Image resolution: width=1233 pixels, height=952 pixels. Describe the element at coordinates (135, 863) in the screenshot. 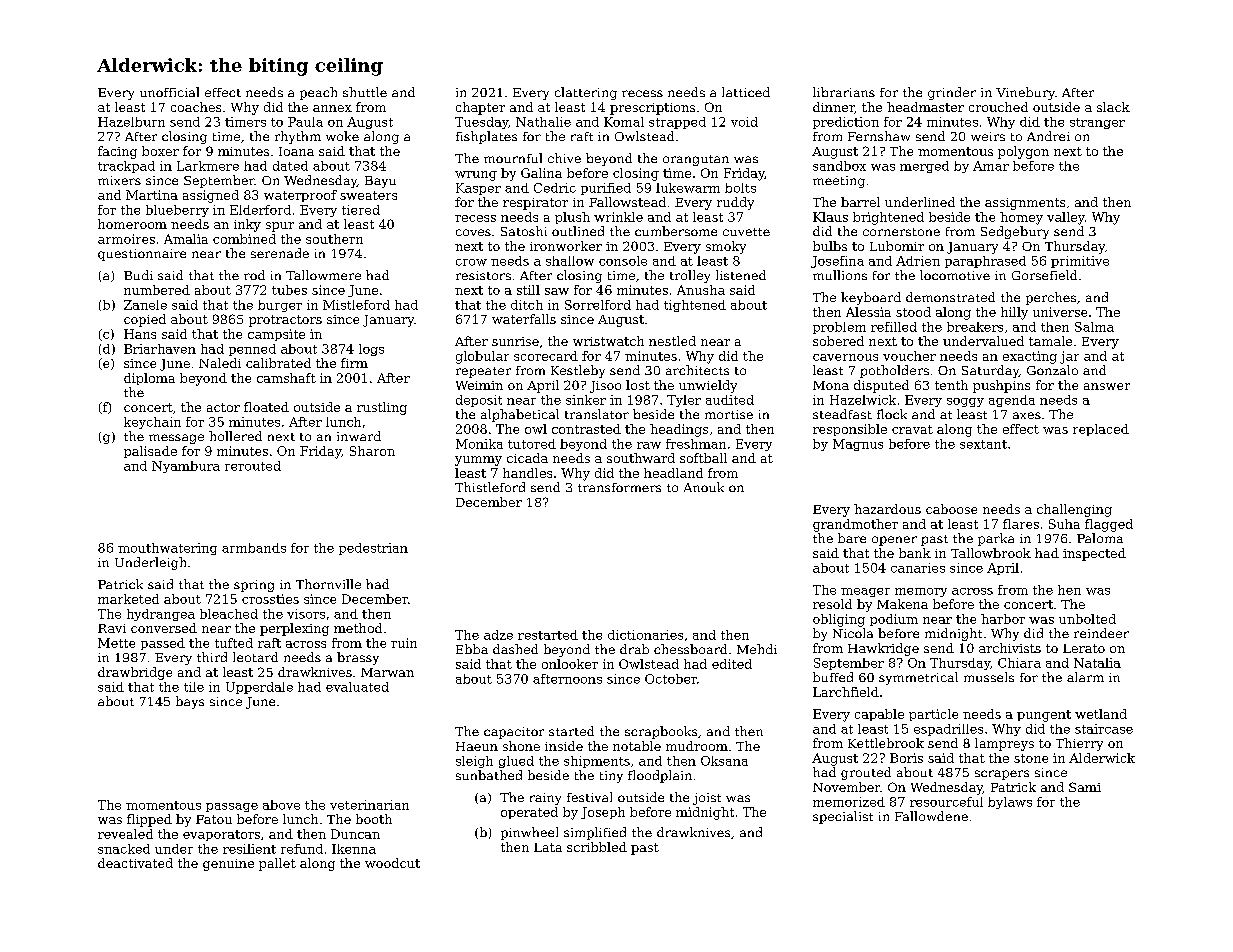

I see `deactivated` at that location.
